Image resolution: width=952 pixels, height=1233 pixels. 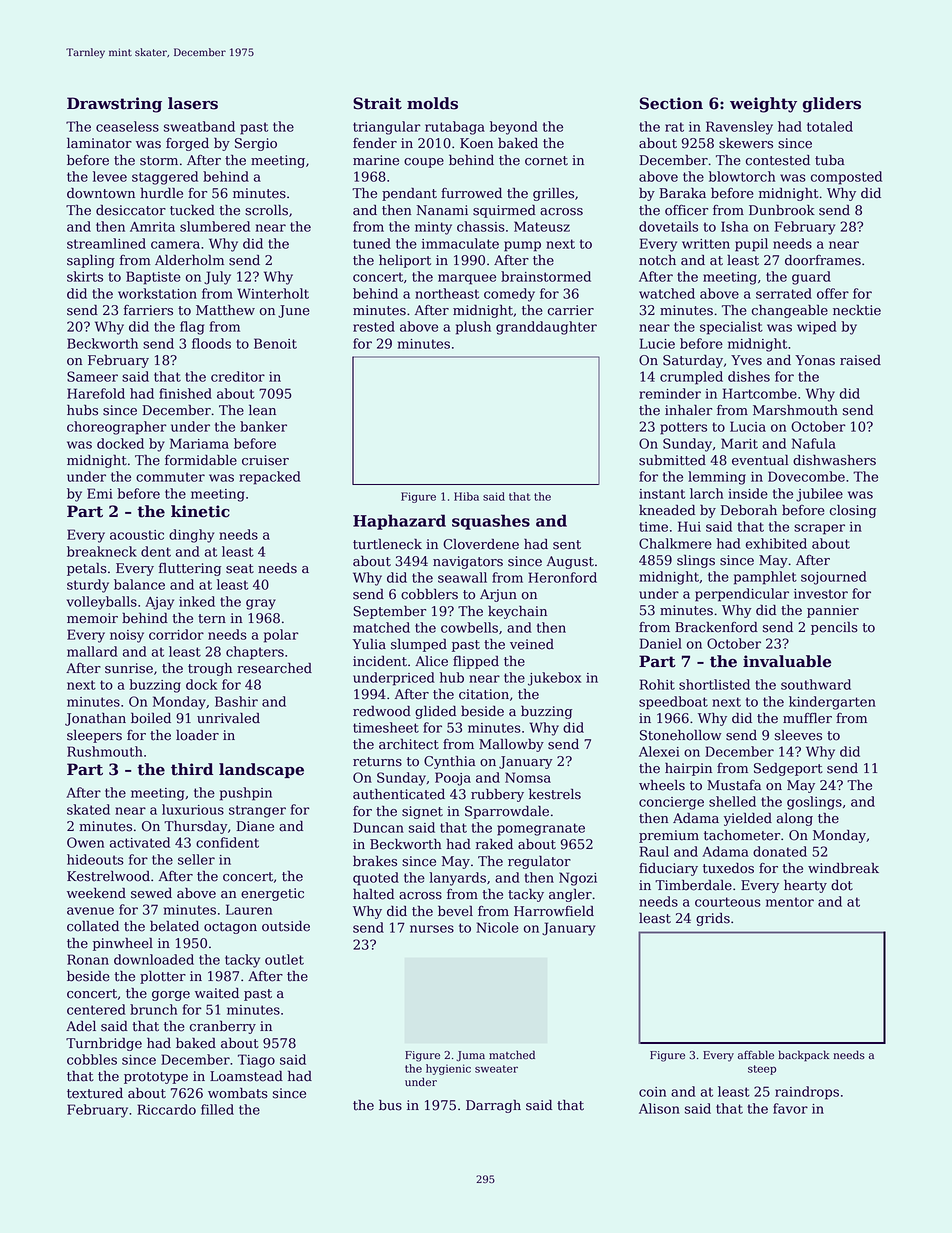 I want to click on Loamstead, so click(x=246, y=1076).
